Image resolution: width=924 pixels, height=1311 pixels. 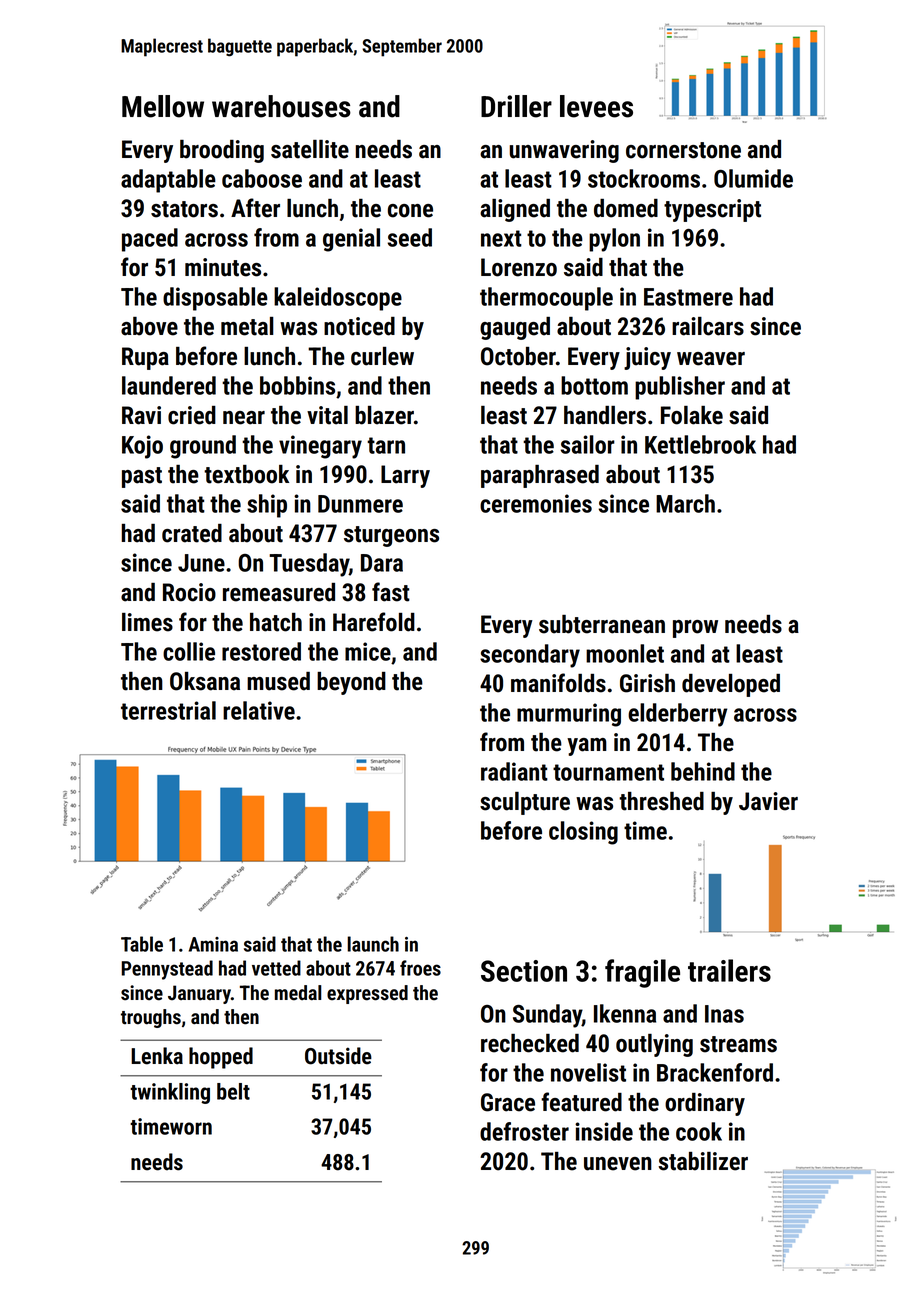 What do you see at coordinates (677, 715) in the document?
I see `elderberry` at bounding box center [677, 715].
